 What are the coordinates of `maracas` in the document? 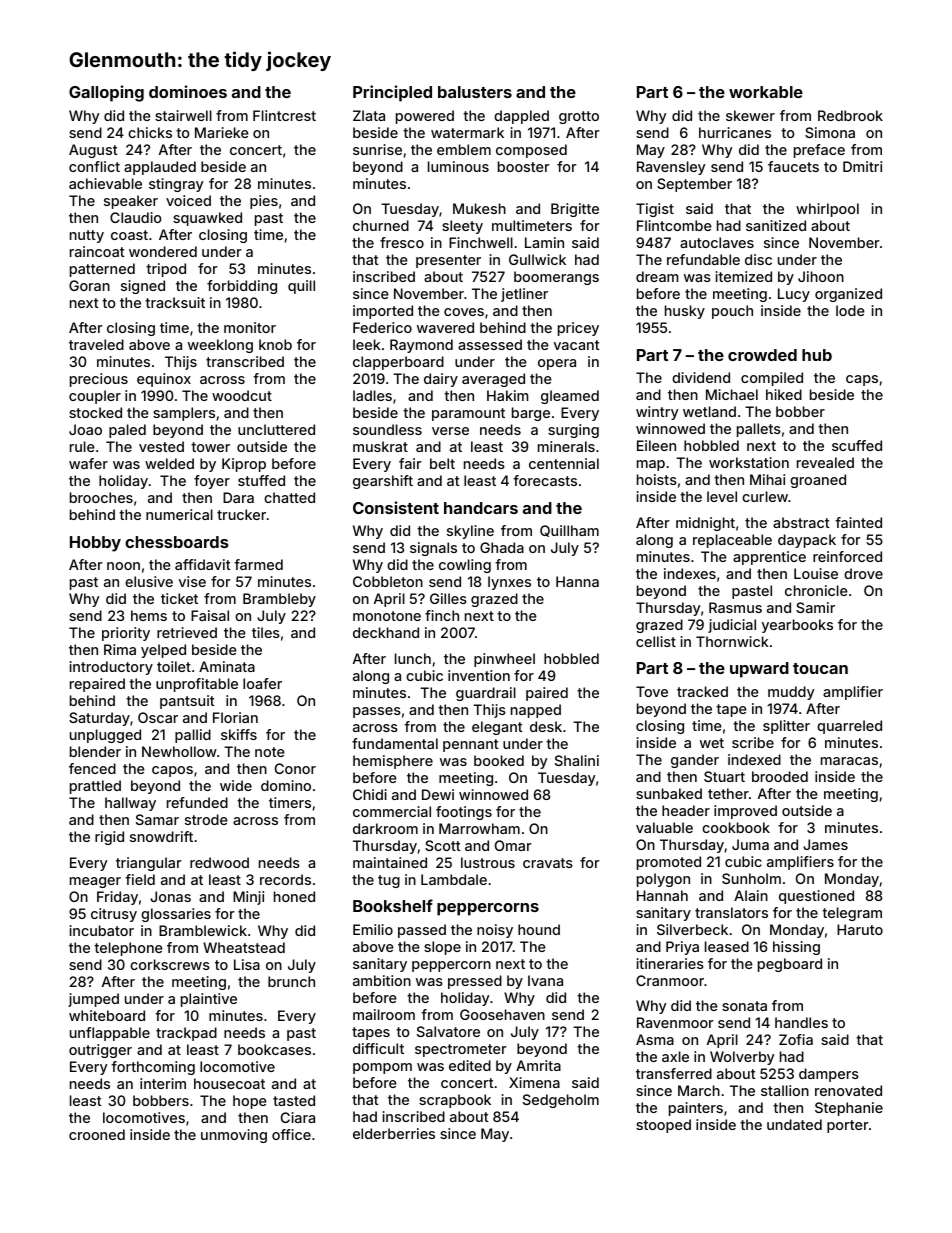 It's located at (849, 761).
